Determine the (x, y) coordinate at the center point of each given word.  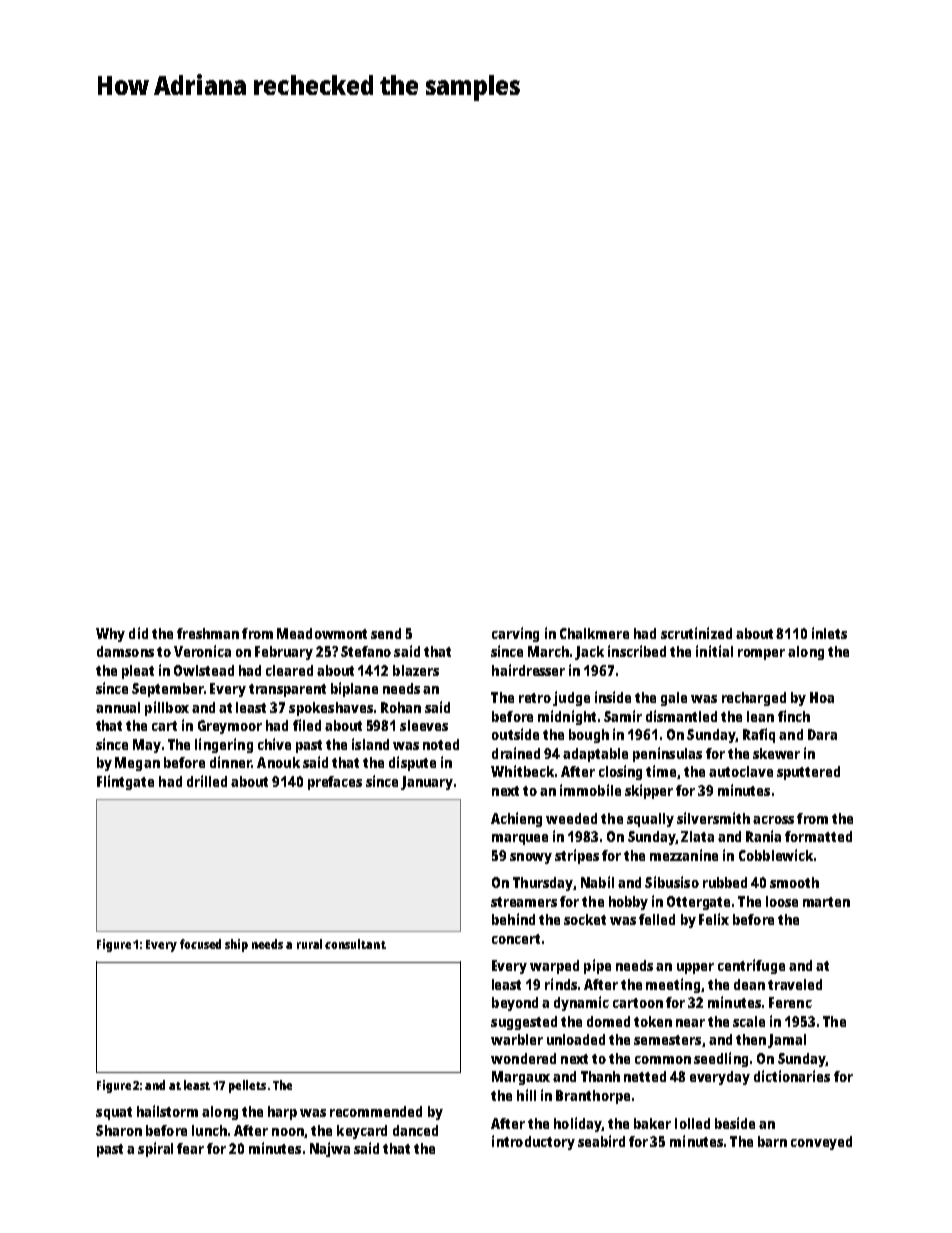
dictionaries (792, 1076)
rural (309, 944)
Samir (623, 716)
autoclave (741, 771)
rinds (561, 984)
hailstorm (167, 1111)
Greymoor (230, 727)
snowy (531, 858)
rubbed (725, 882)
